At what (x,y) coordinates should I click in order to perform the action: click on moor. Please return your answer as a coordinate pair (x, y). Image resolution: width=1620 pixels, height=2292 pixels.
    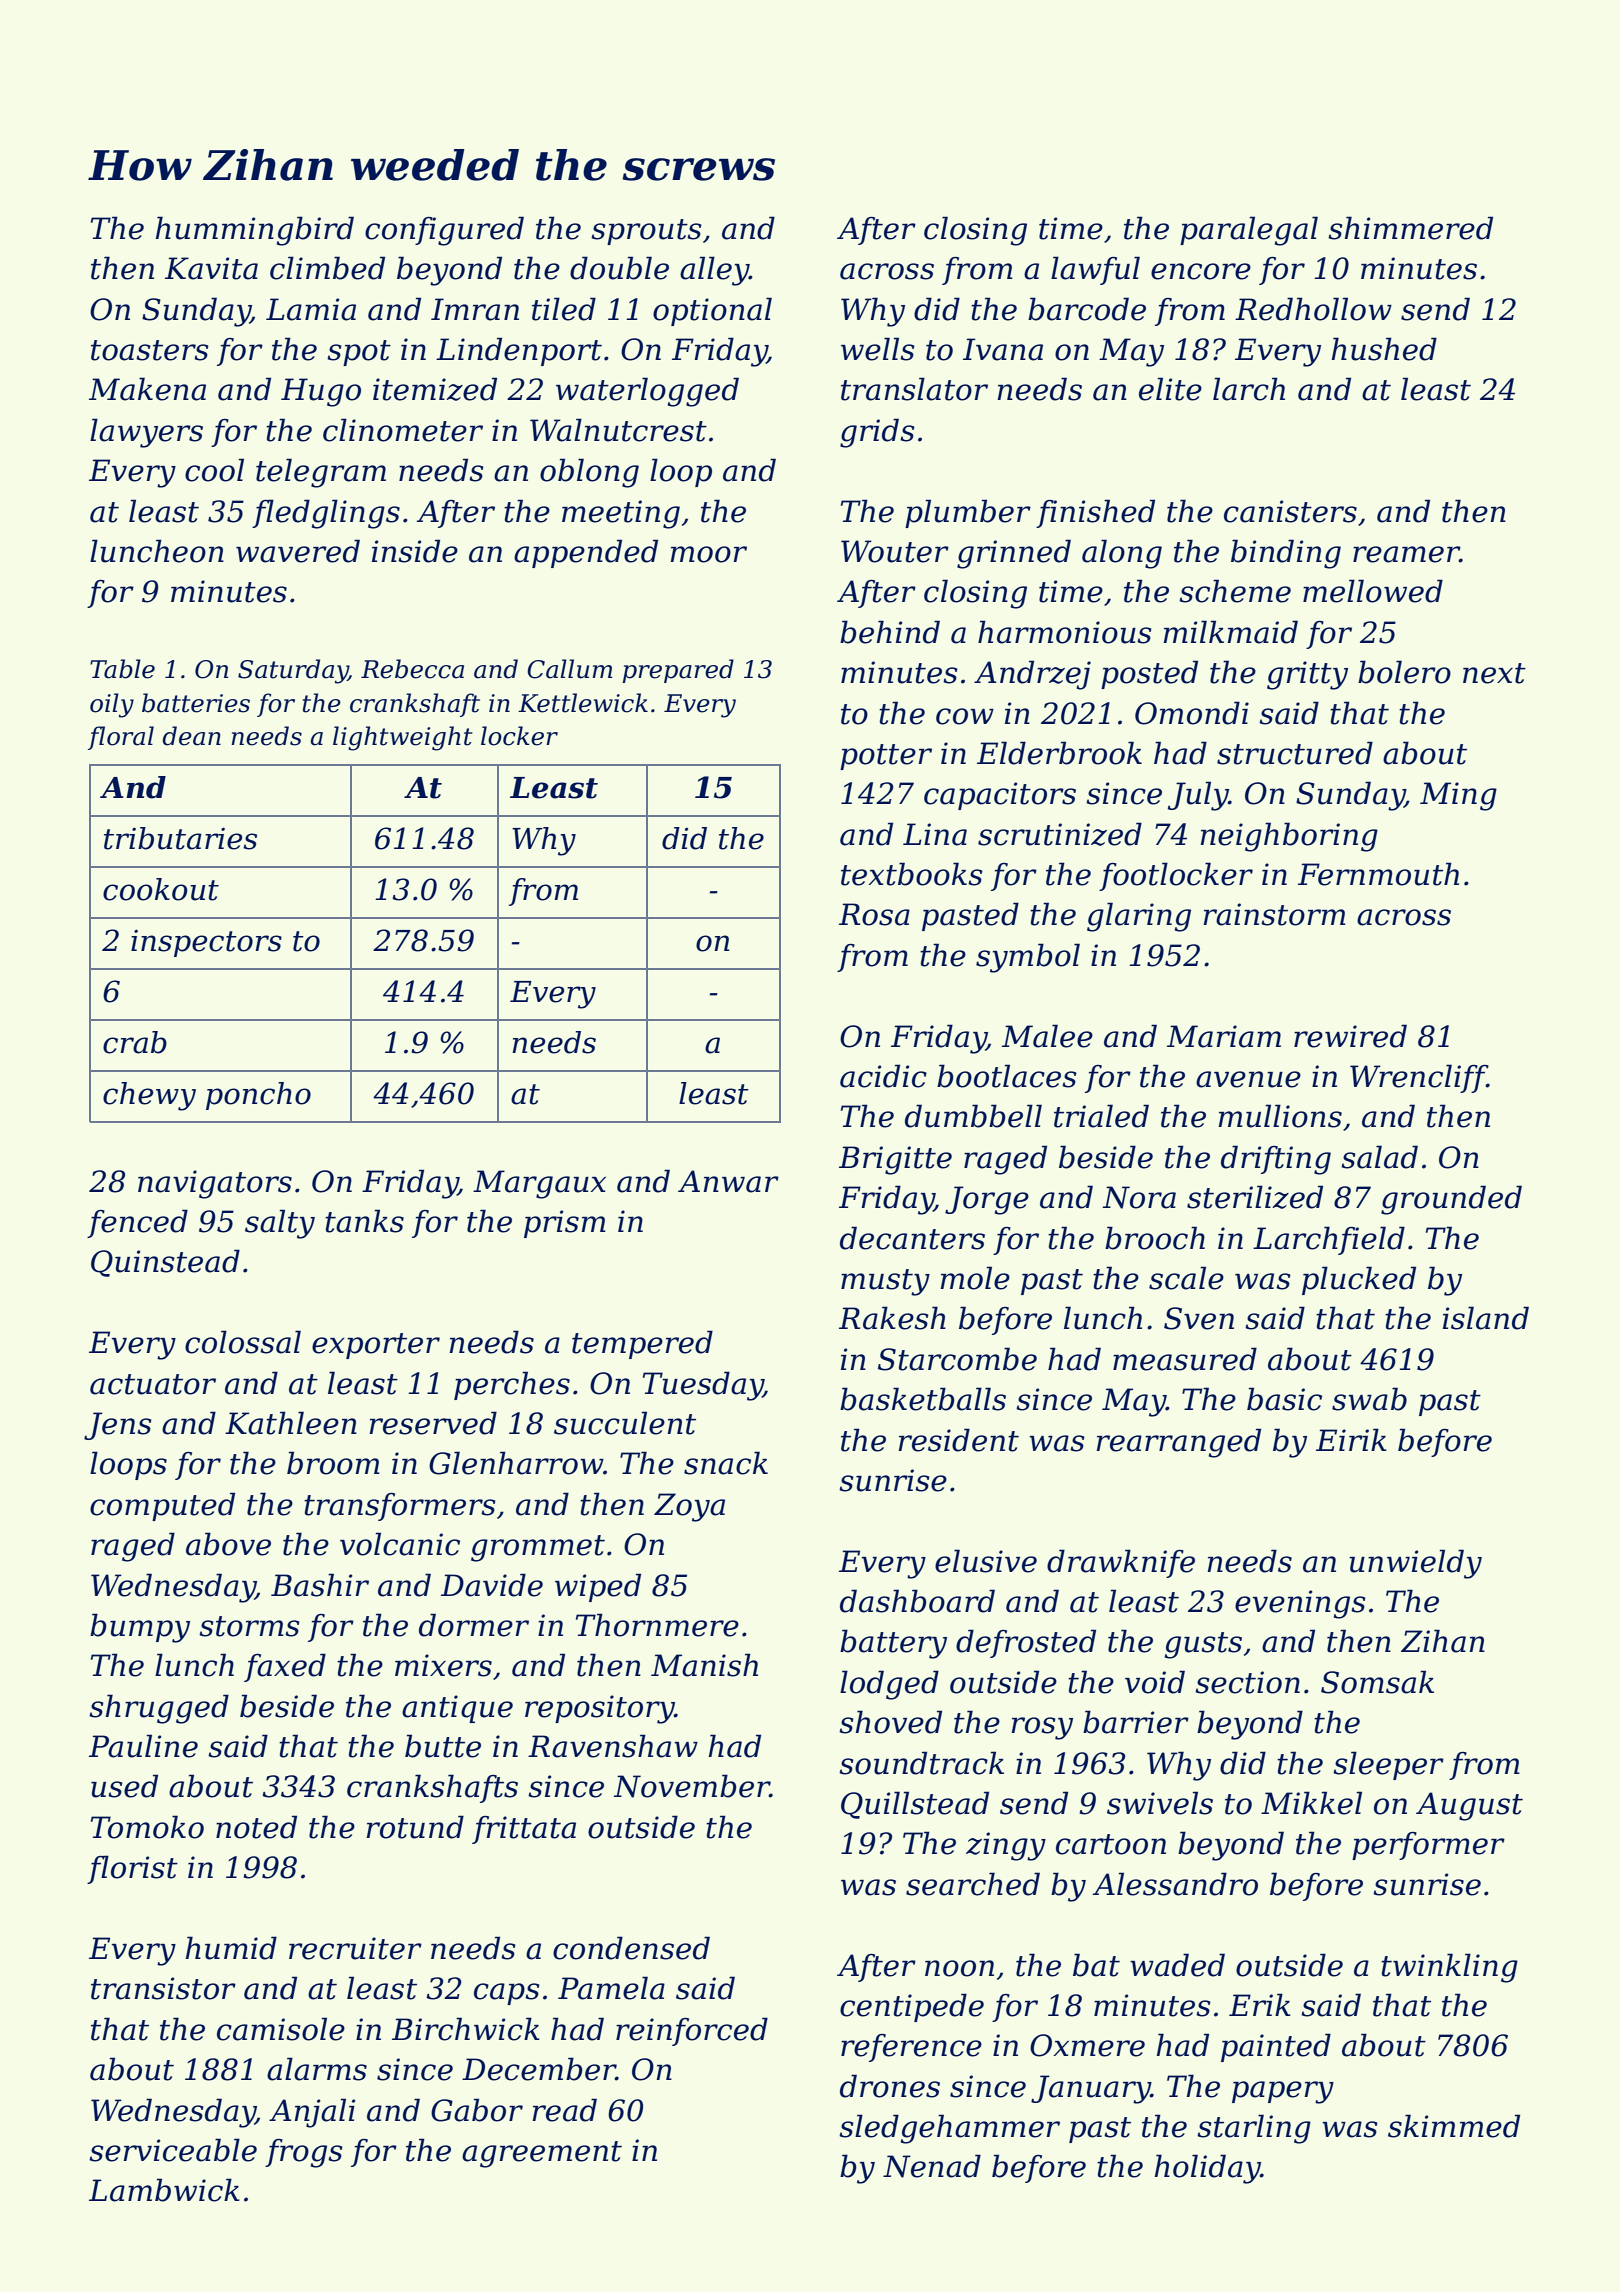
    Looking at the image, I should click on (708, 554).
